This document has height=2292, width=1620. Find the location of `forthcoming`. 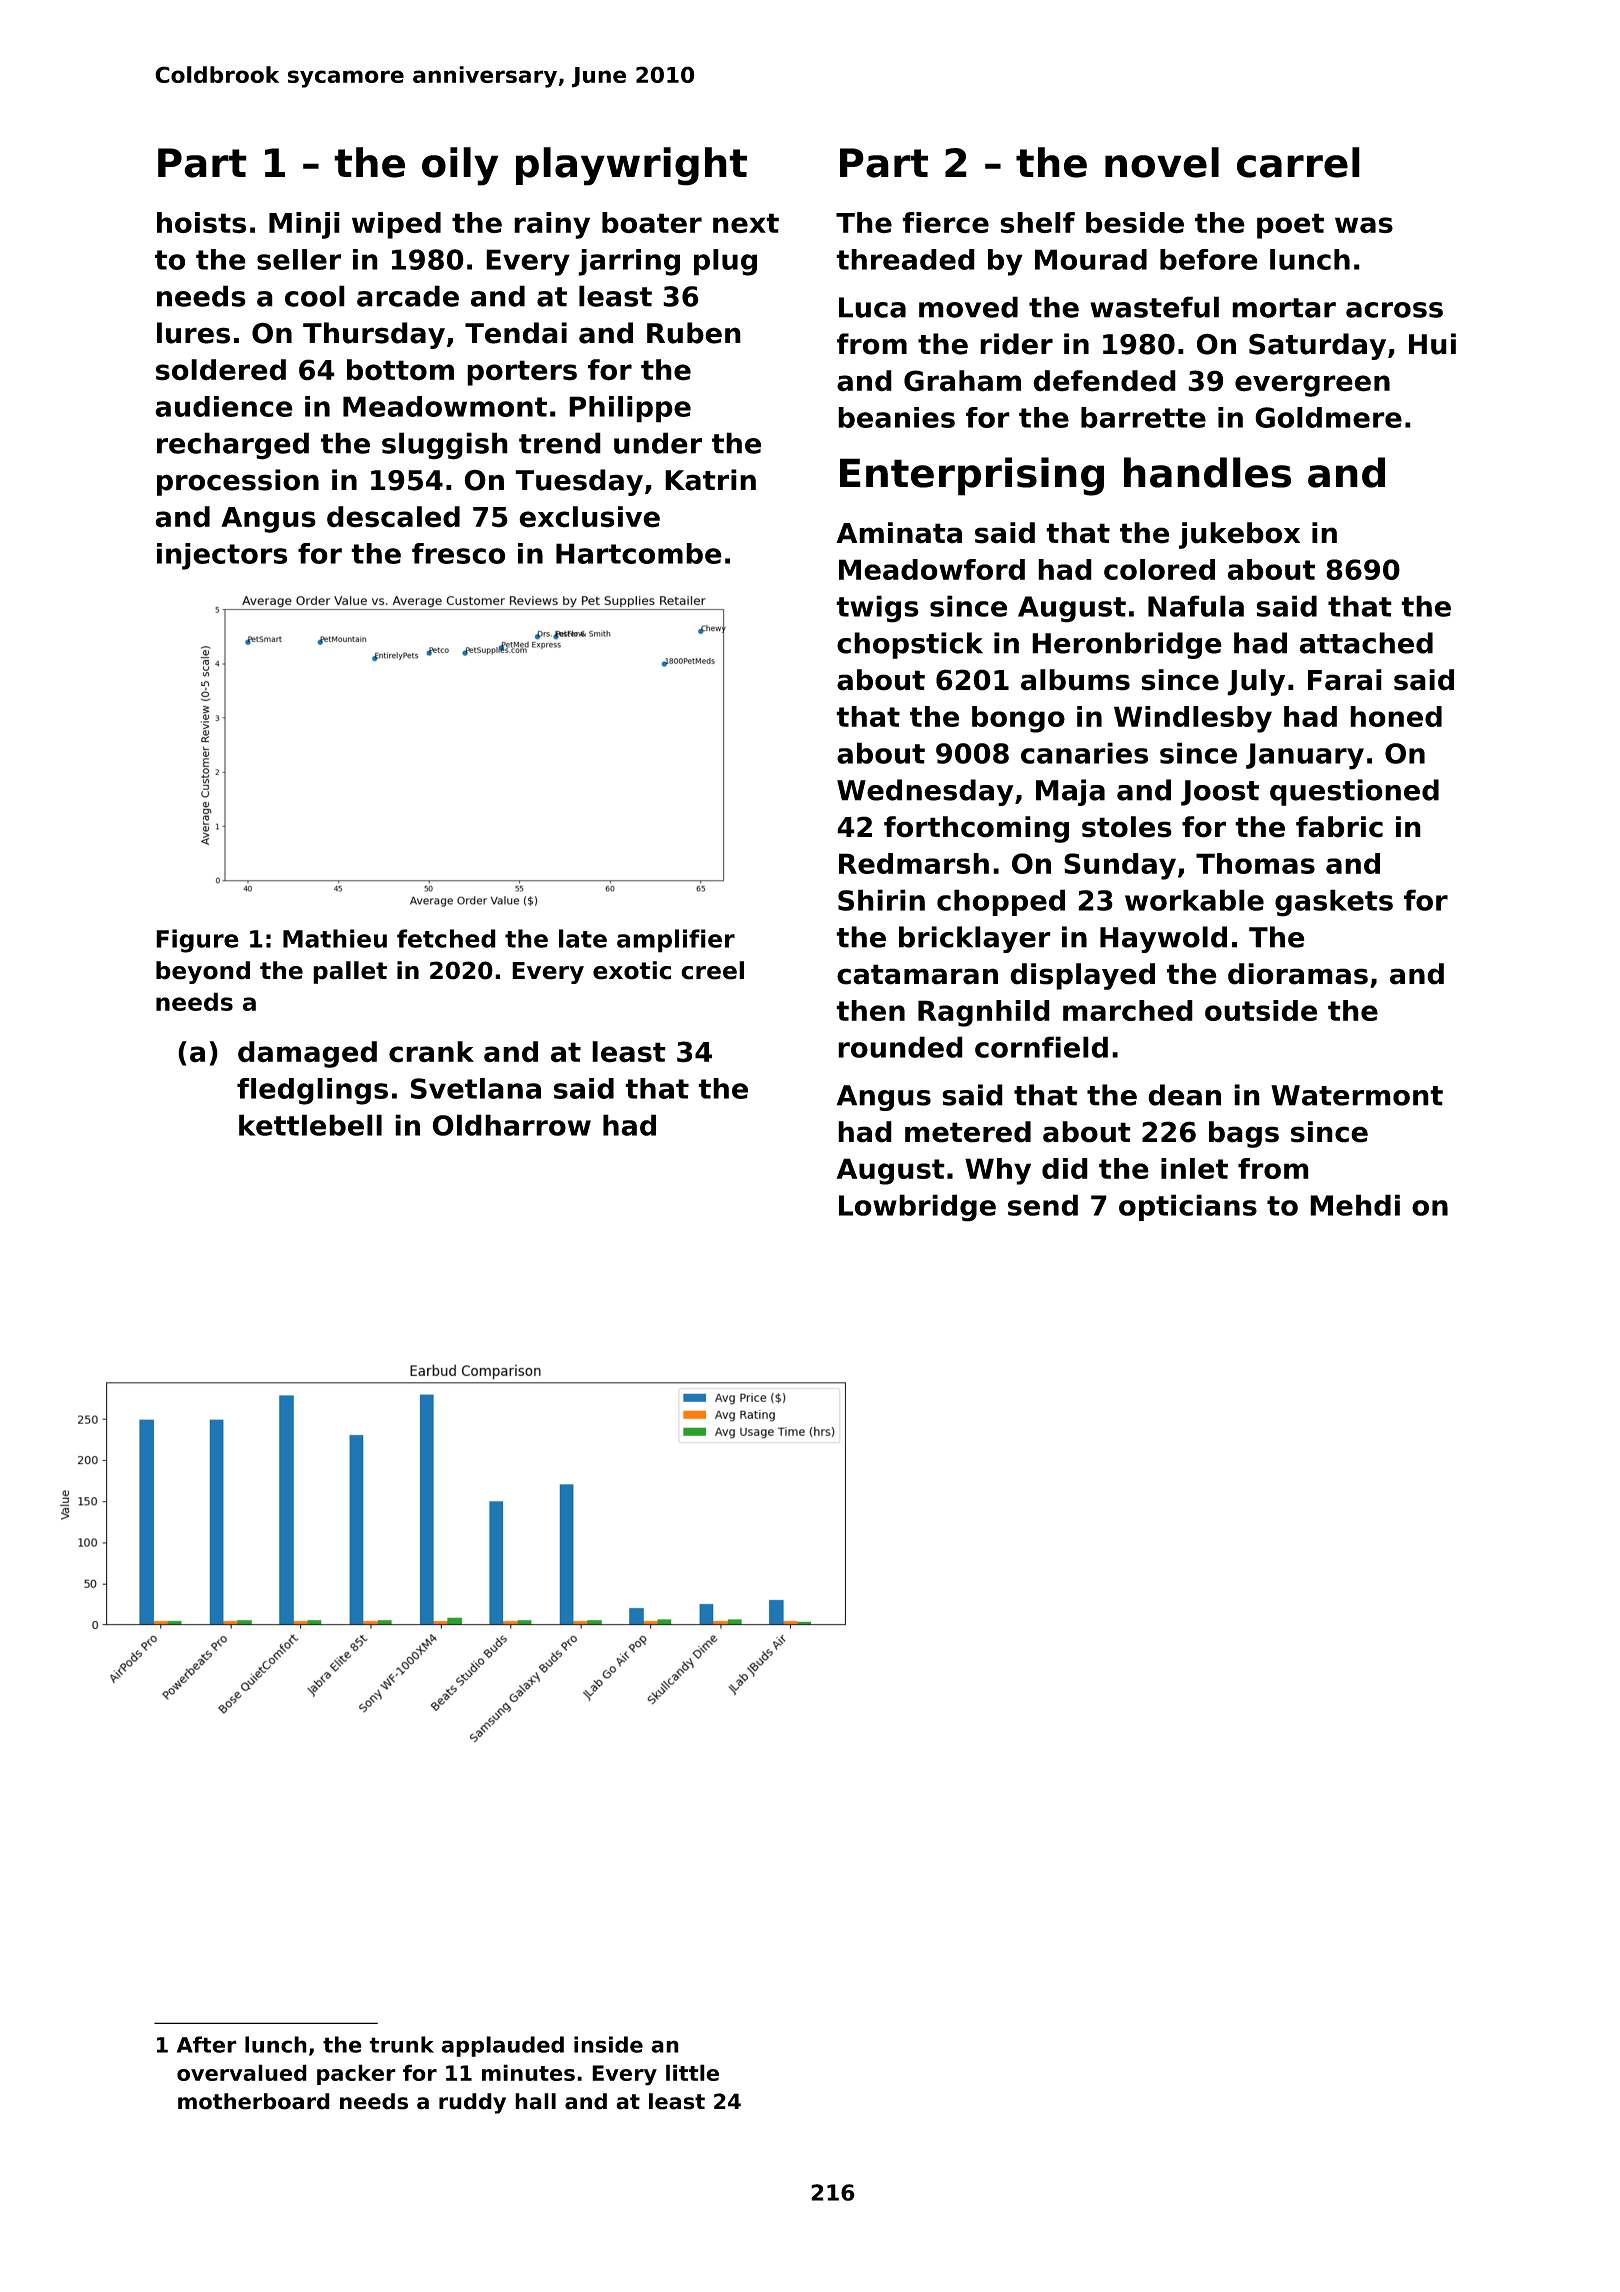

forthcoming is located at coordinates (976, 829).
